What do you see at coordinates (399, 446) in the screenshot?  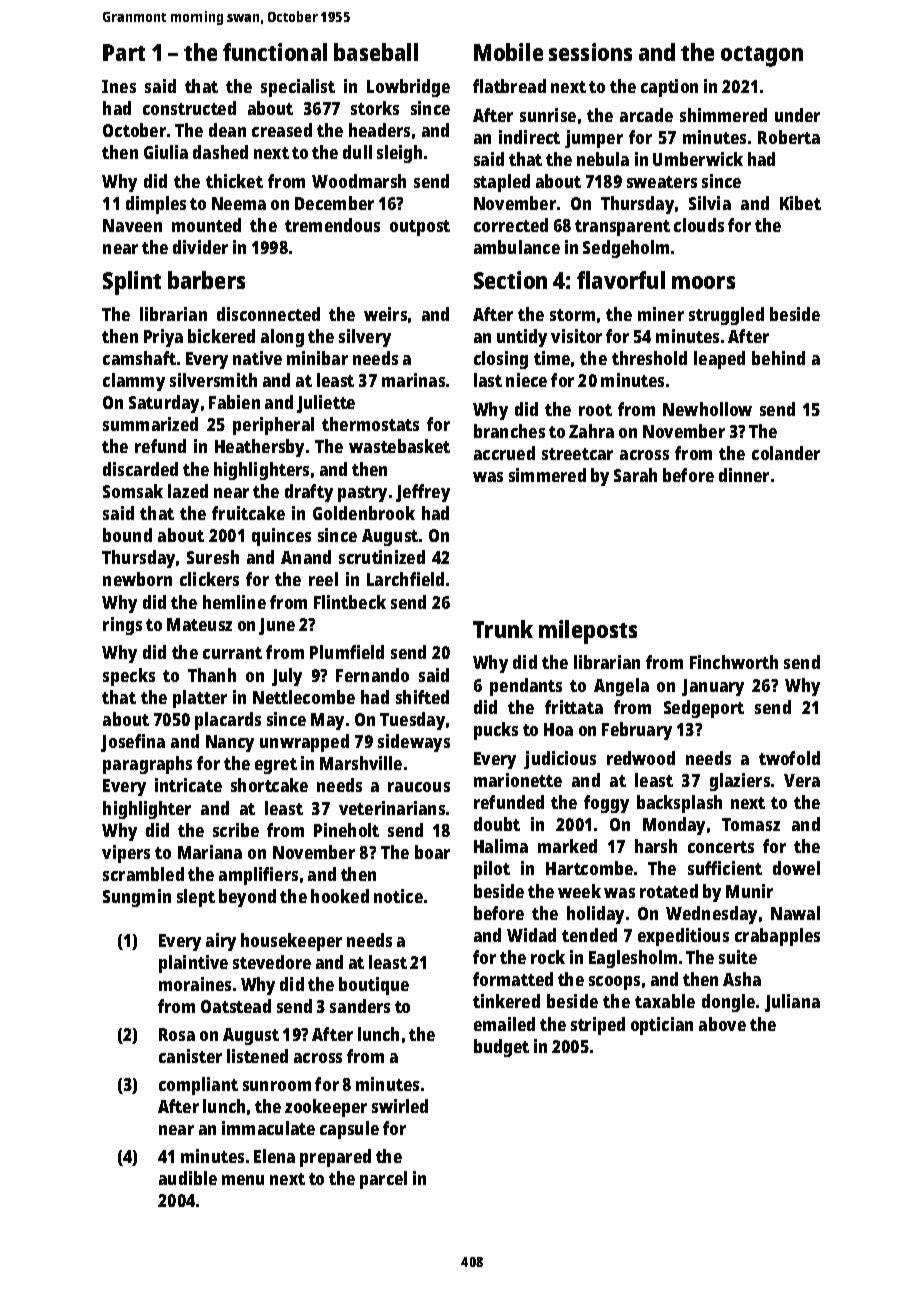 I see `wastebasket` at bounding box center [399, 446].
